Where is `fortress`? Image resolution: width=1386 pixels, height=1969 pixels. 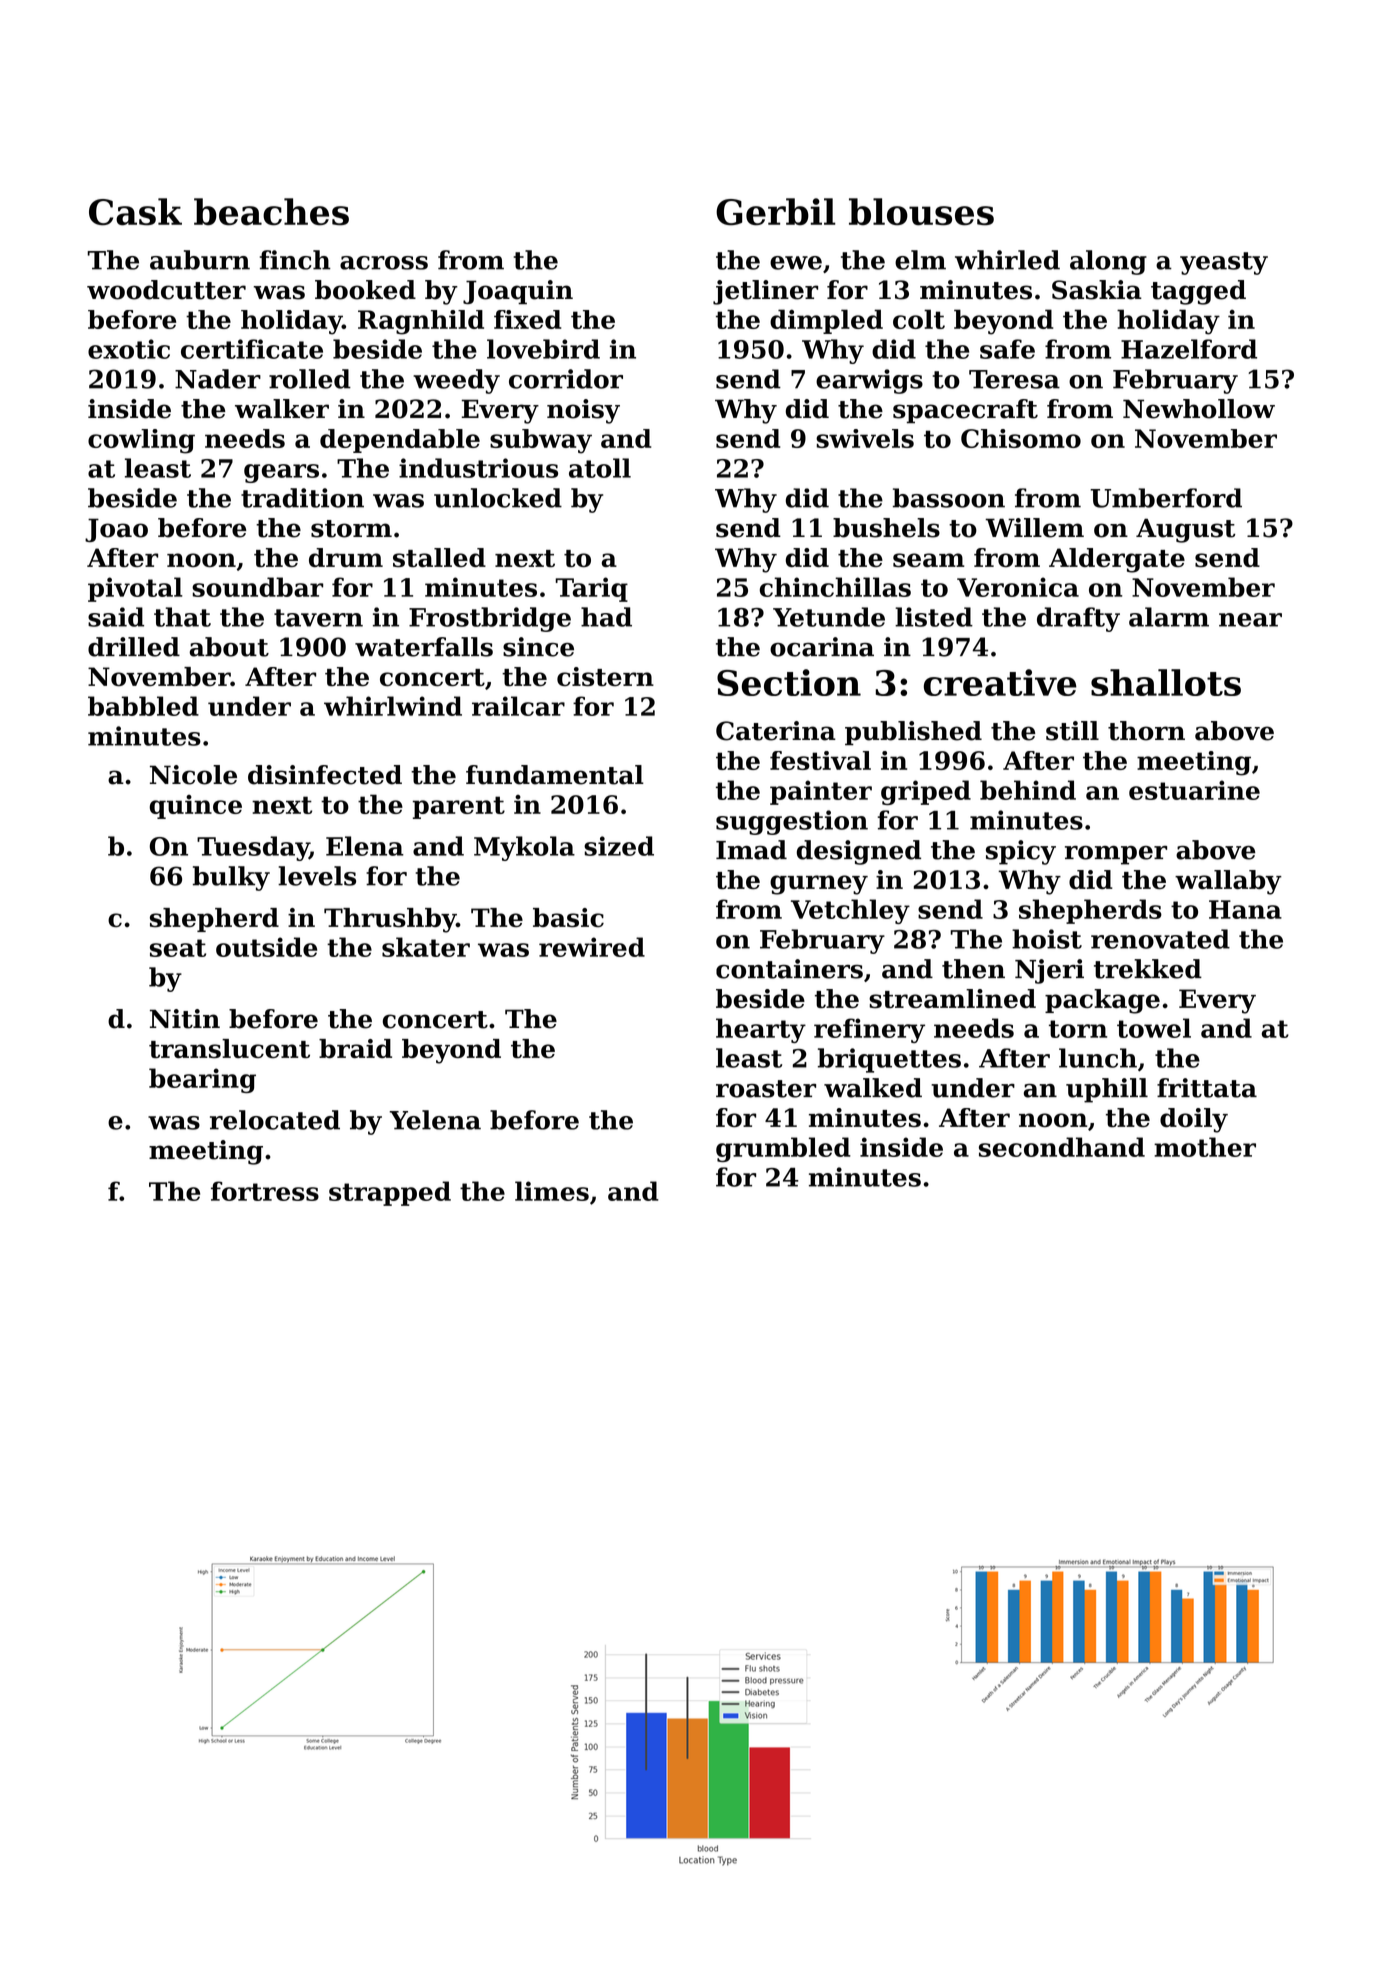 fortress is located at coordinates (265, 1191).
